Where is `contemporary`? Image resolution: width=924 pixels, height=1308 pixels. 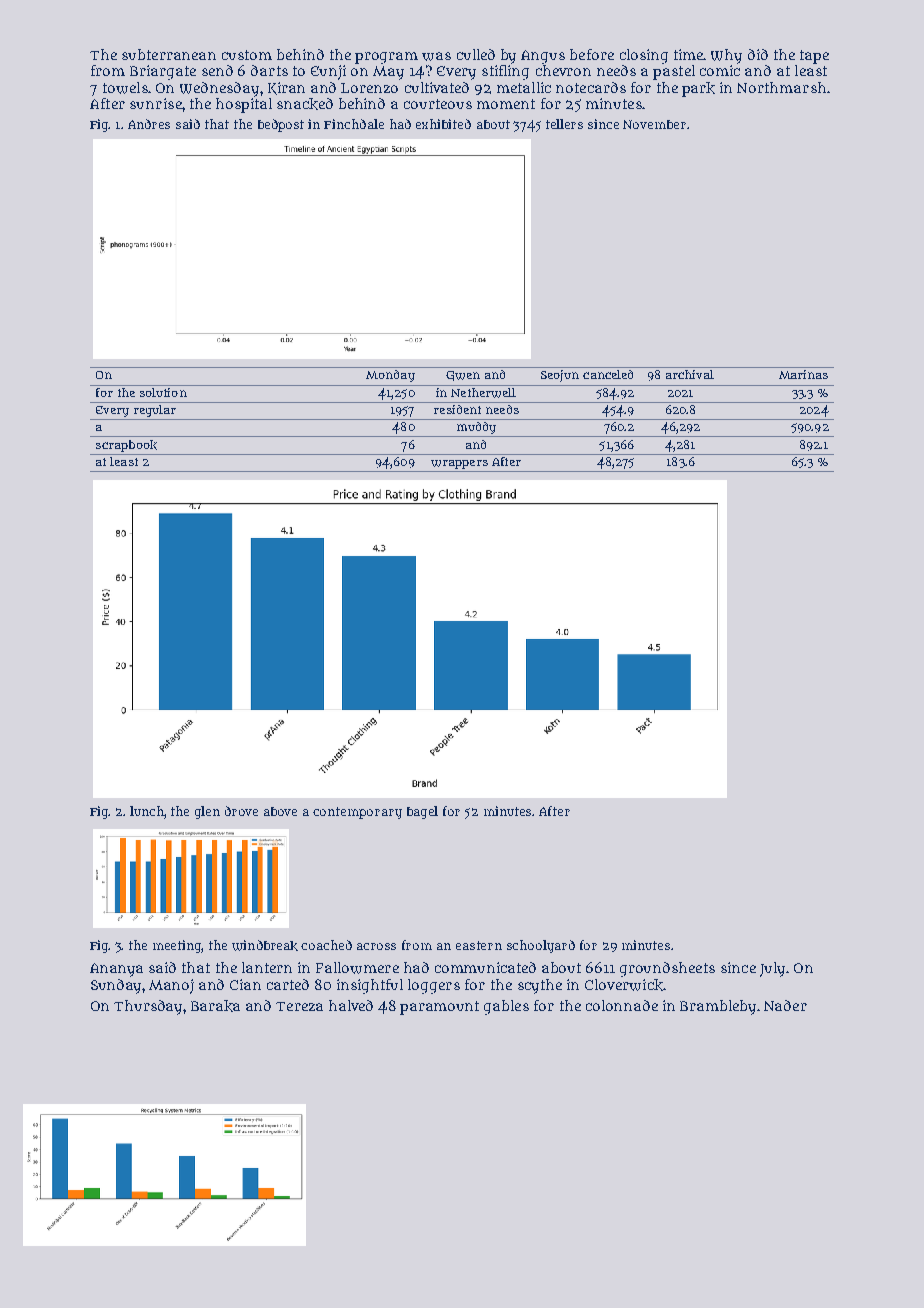
contemporary is located at coordinates (357, 813).
